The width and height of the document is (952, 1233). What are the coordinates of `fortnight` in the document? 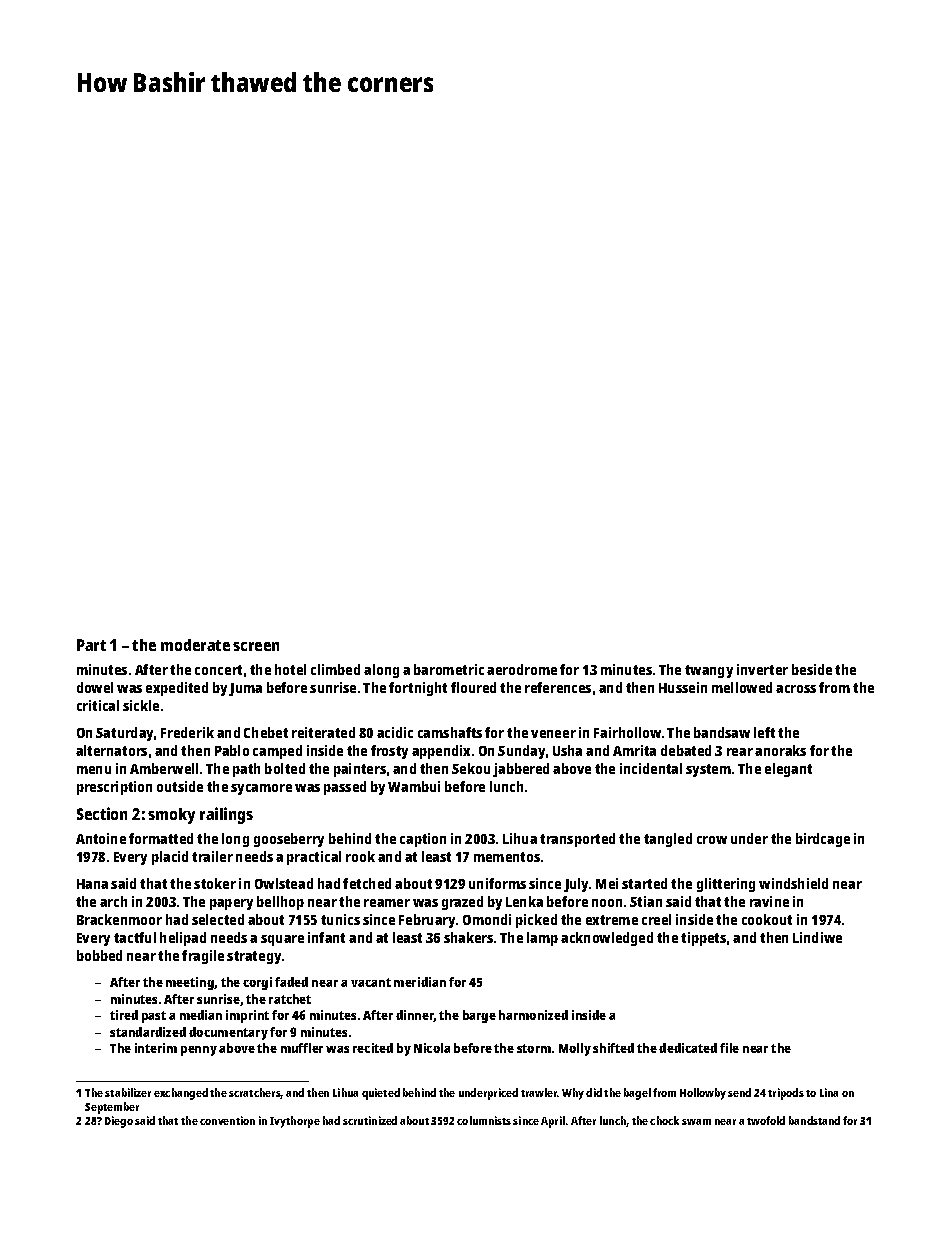 It's located at (418, 689).
